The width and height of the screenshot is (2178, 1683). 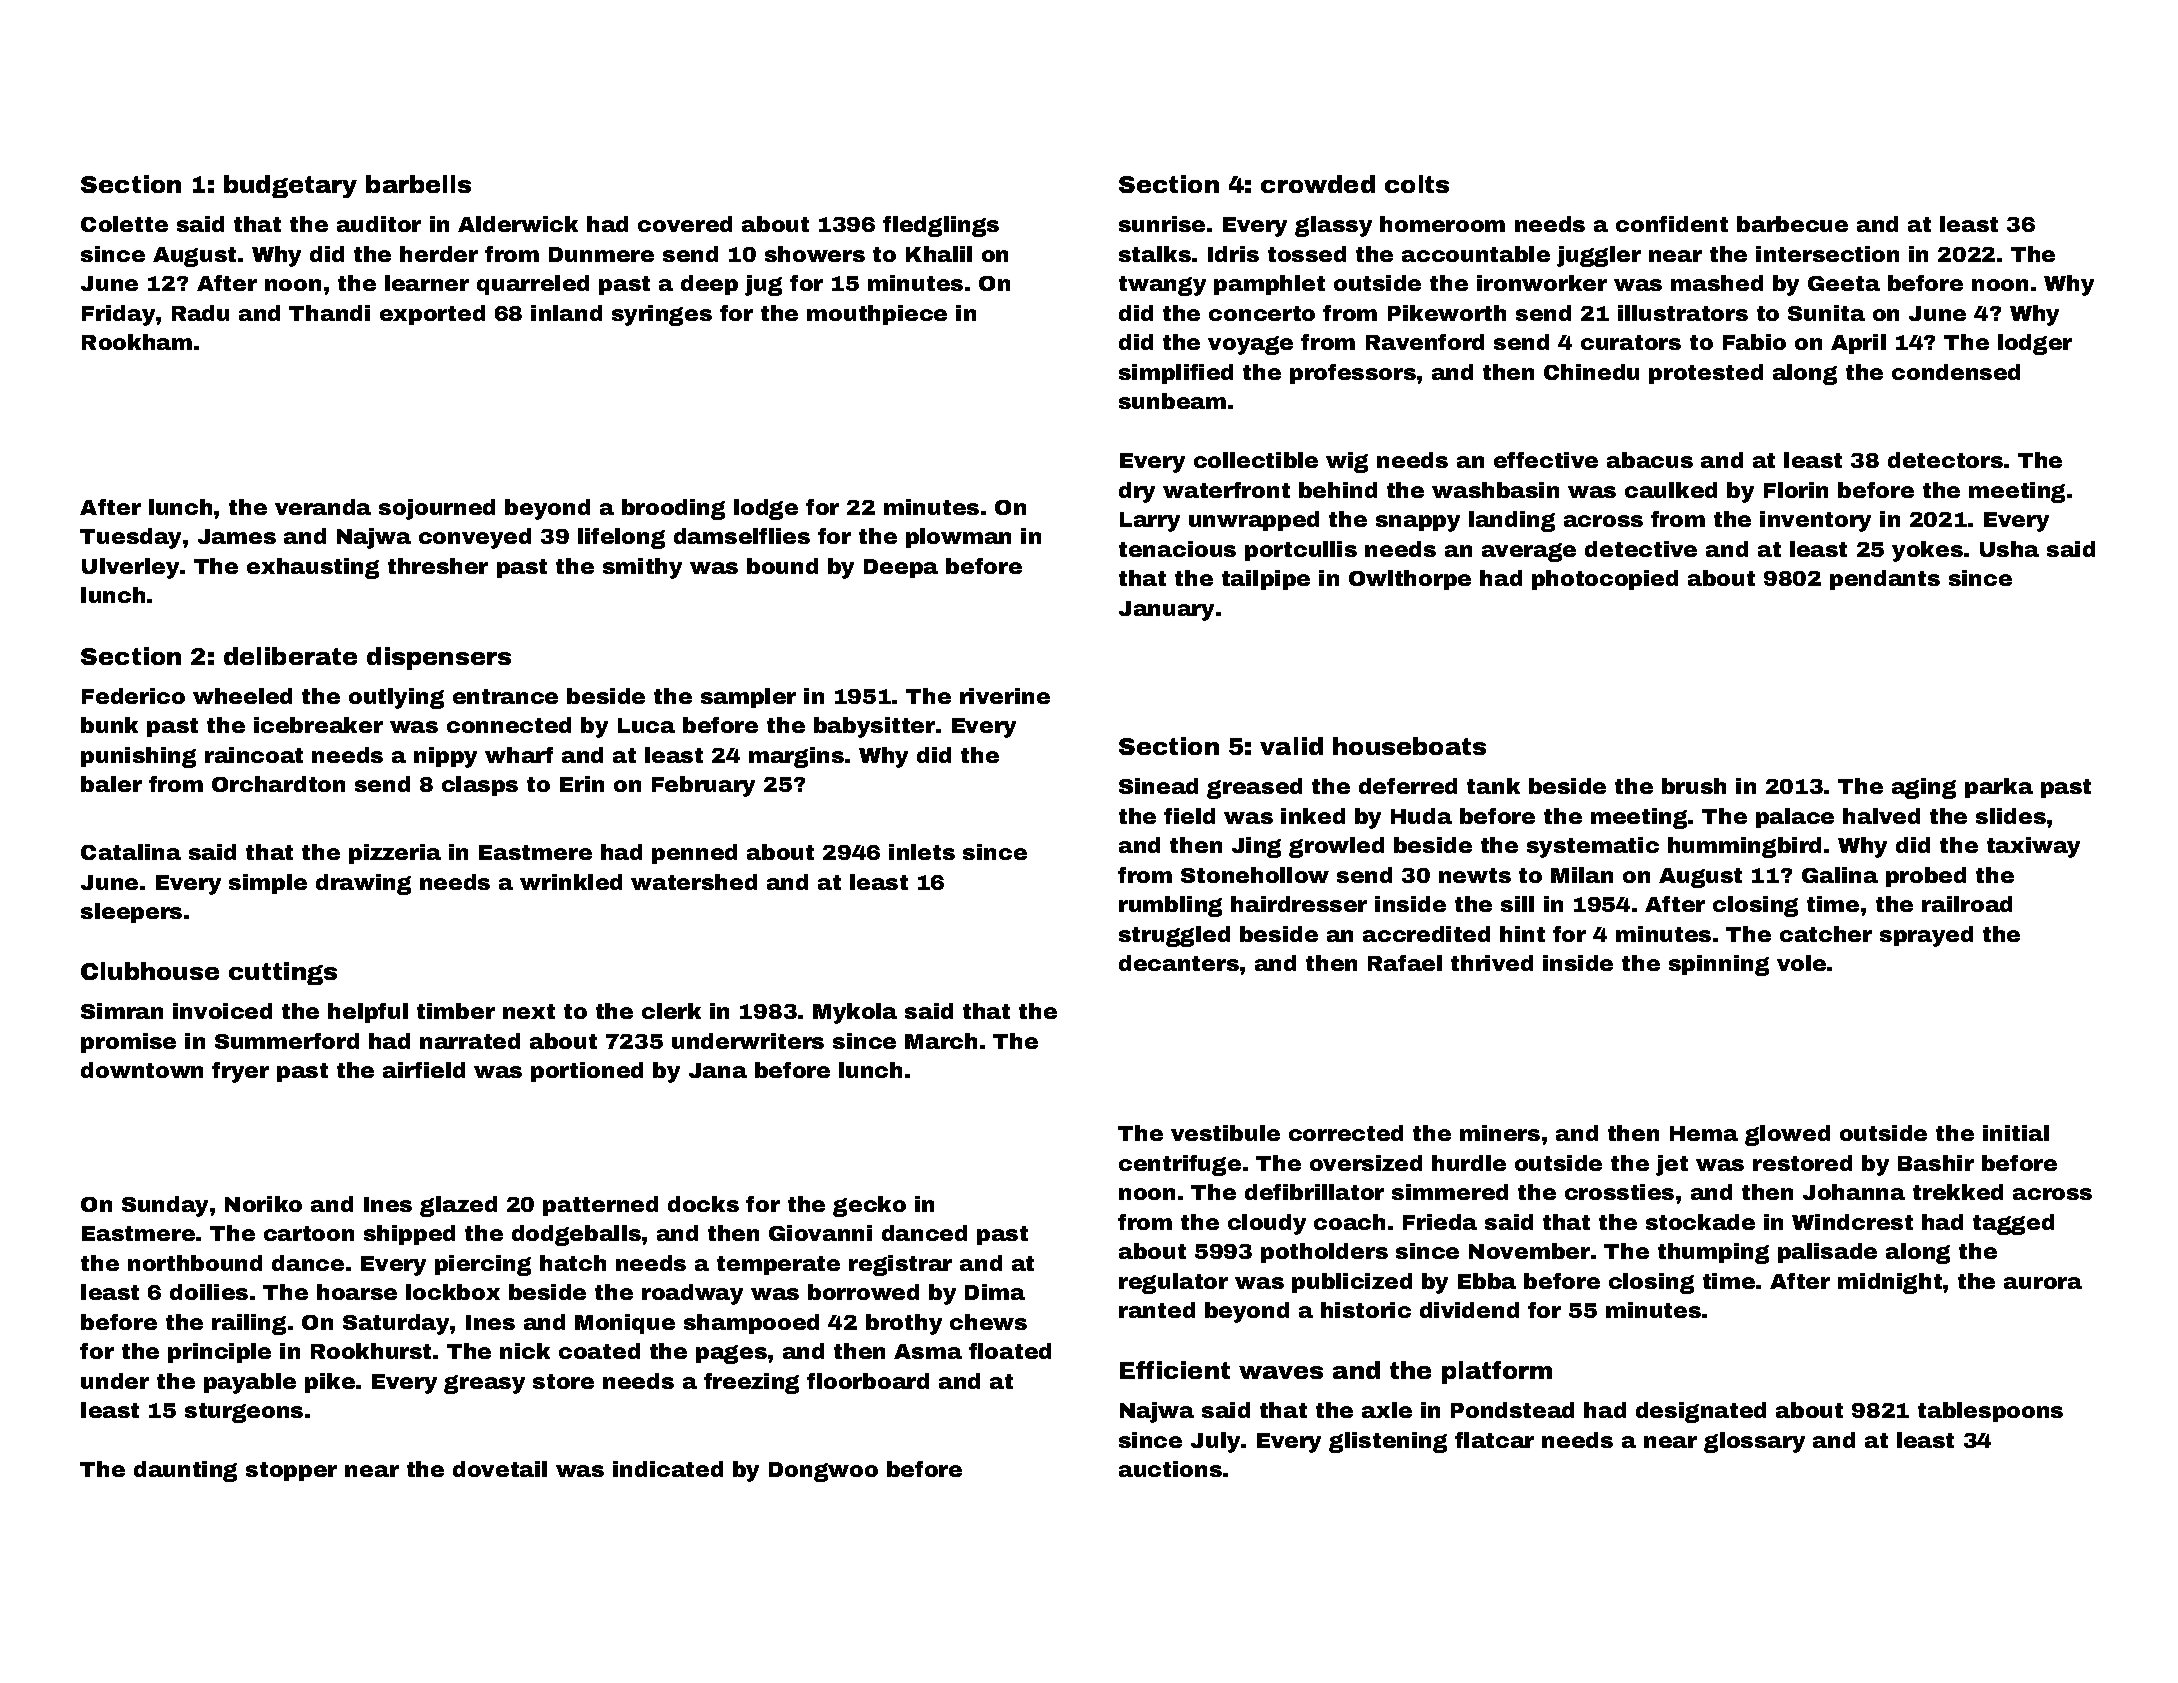 I want to click on wrinkled, so click(x=571, y=882).
